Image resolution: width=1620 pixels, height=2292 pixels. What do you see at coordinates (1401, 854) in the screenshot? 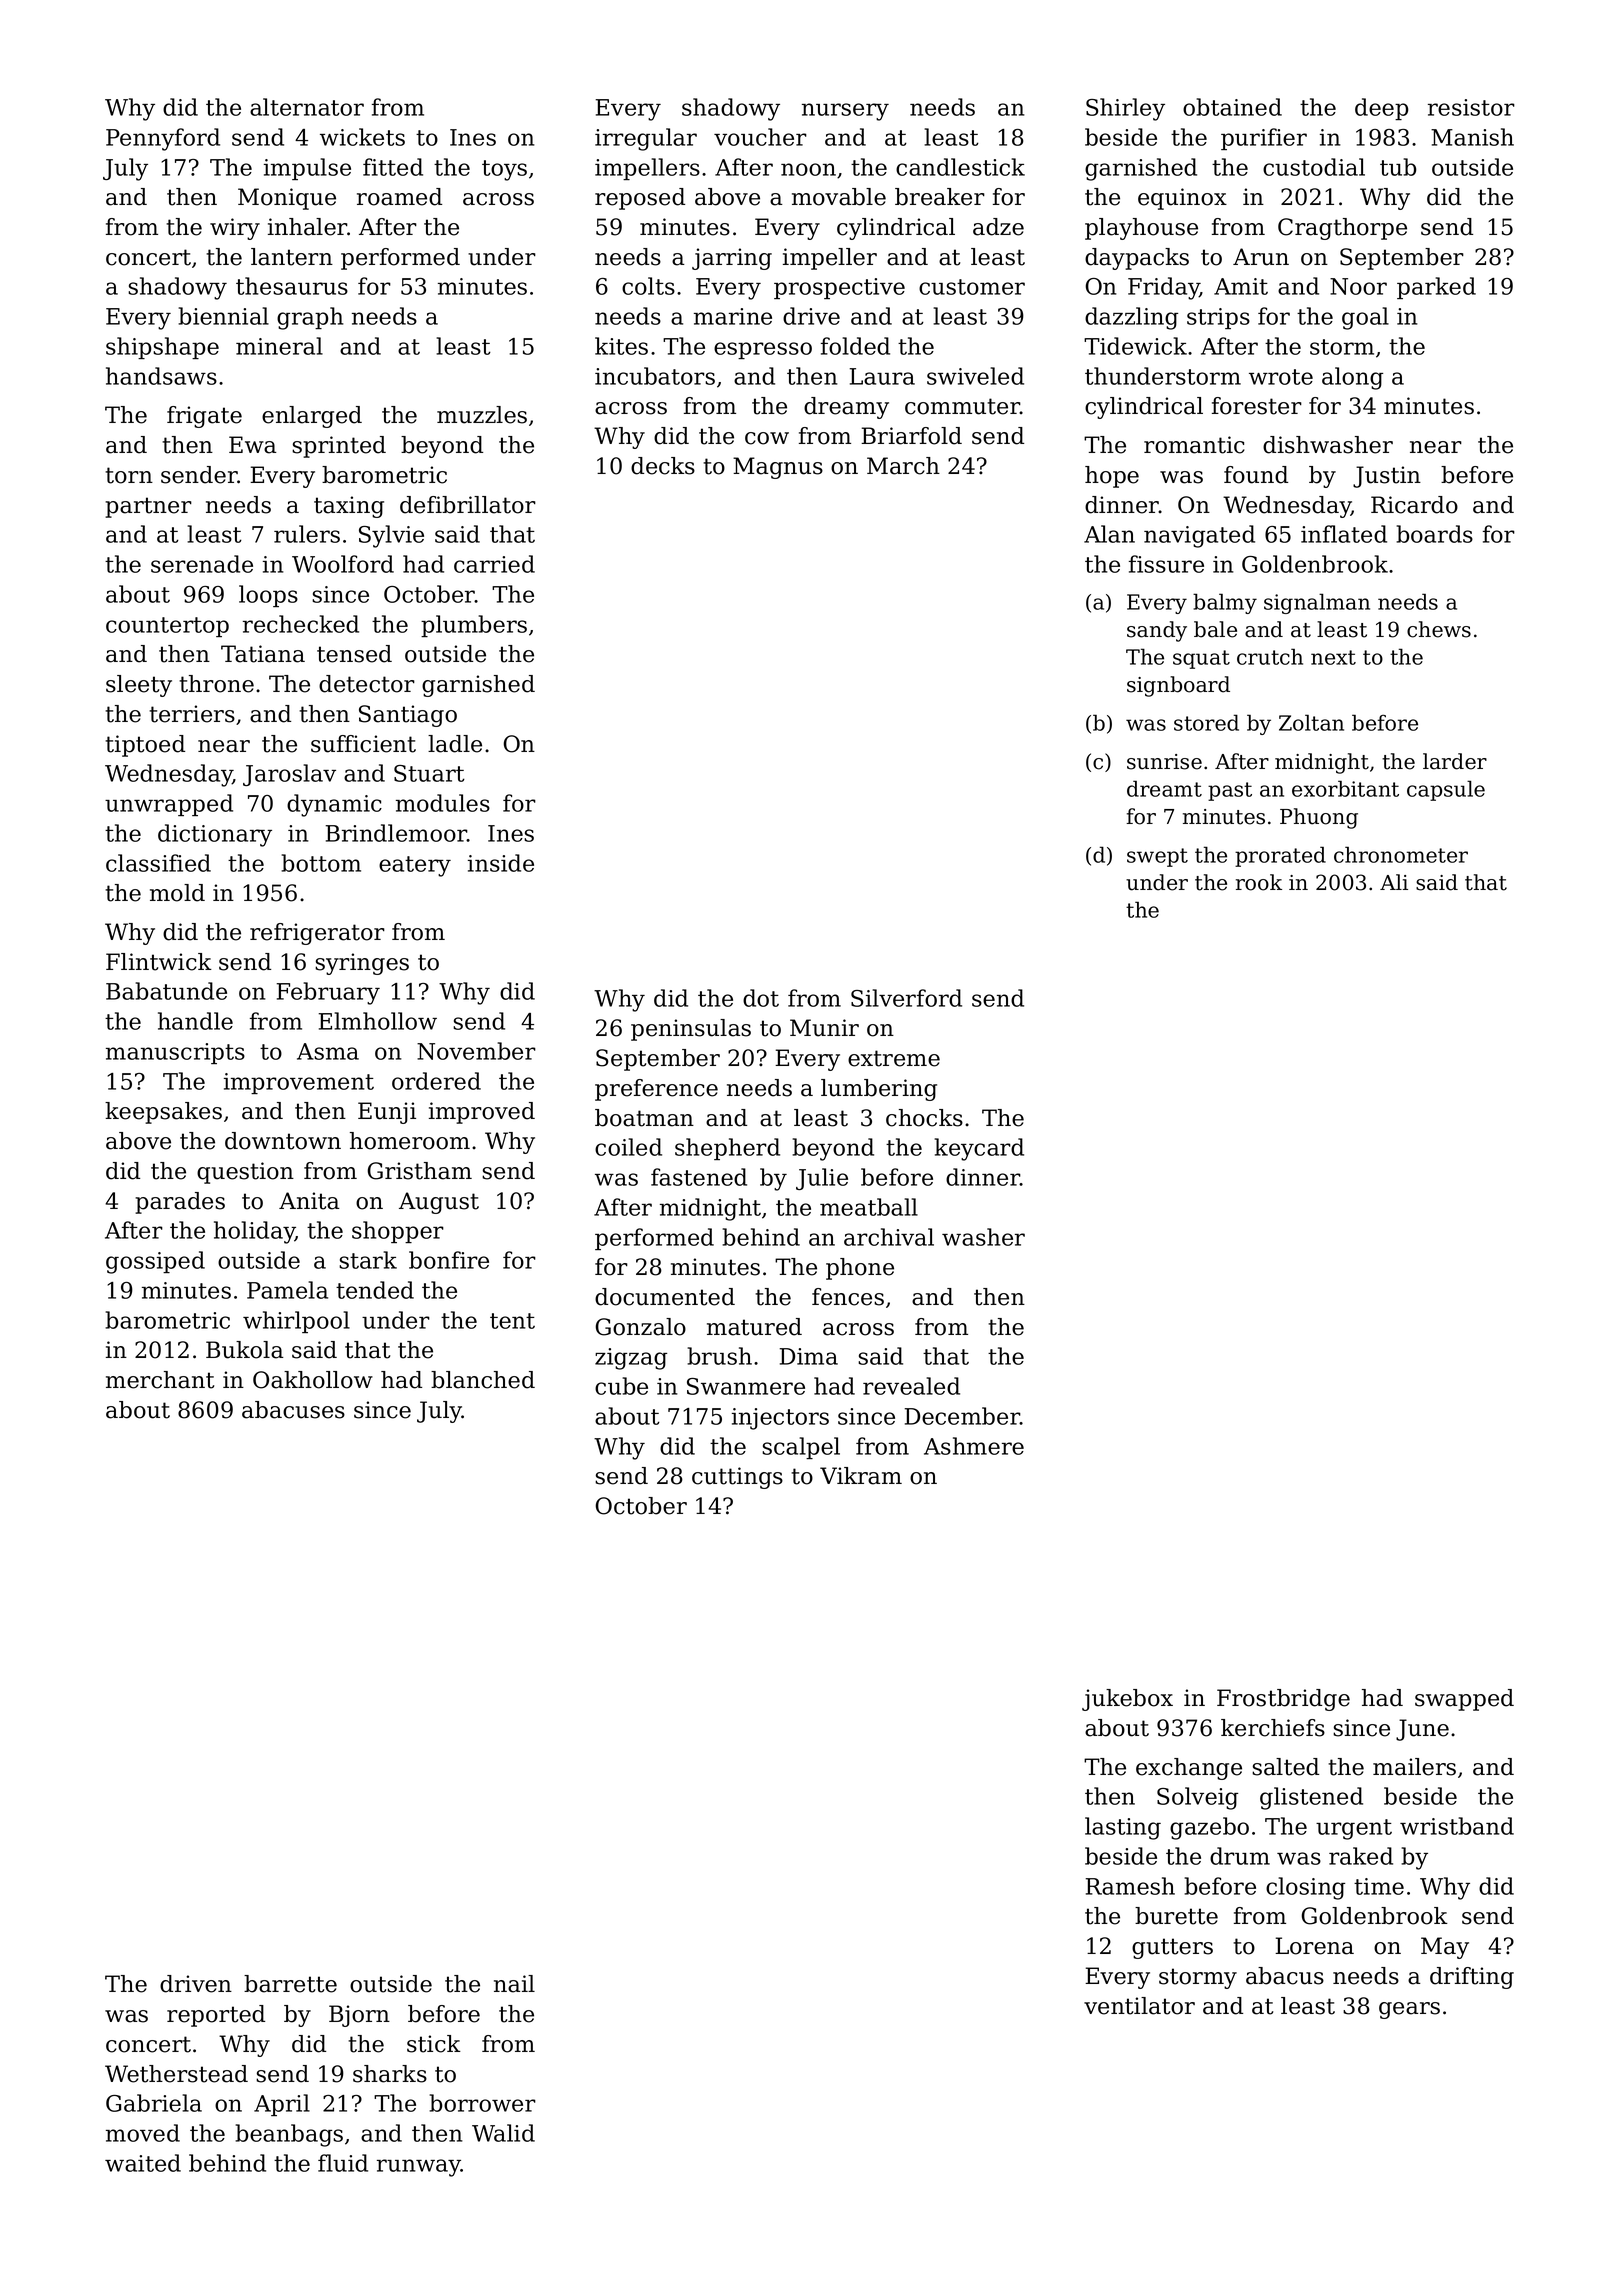
I see `chronometer` at bounding box center [1401, 854].
